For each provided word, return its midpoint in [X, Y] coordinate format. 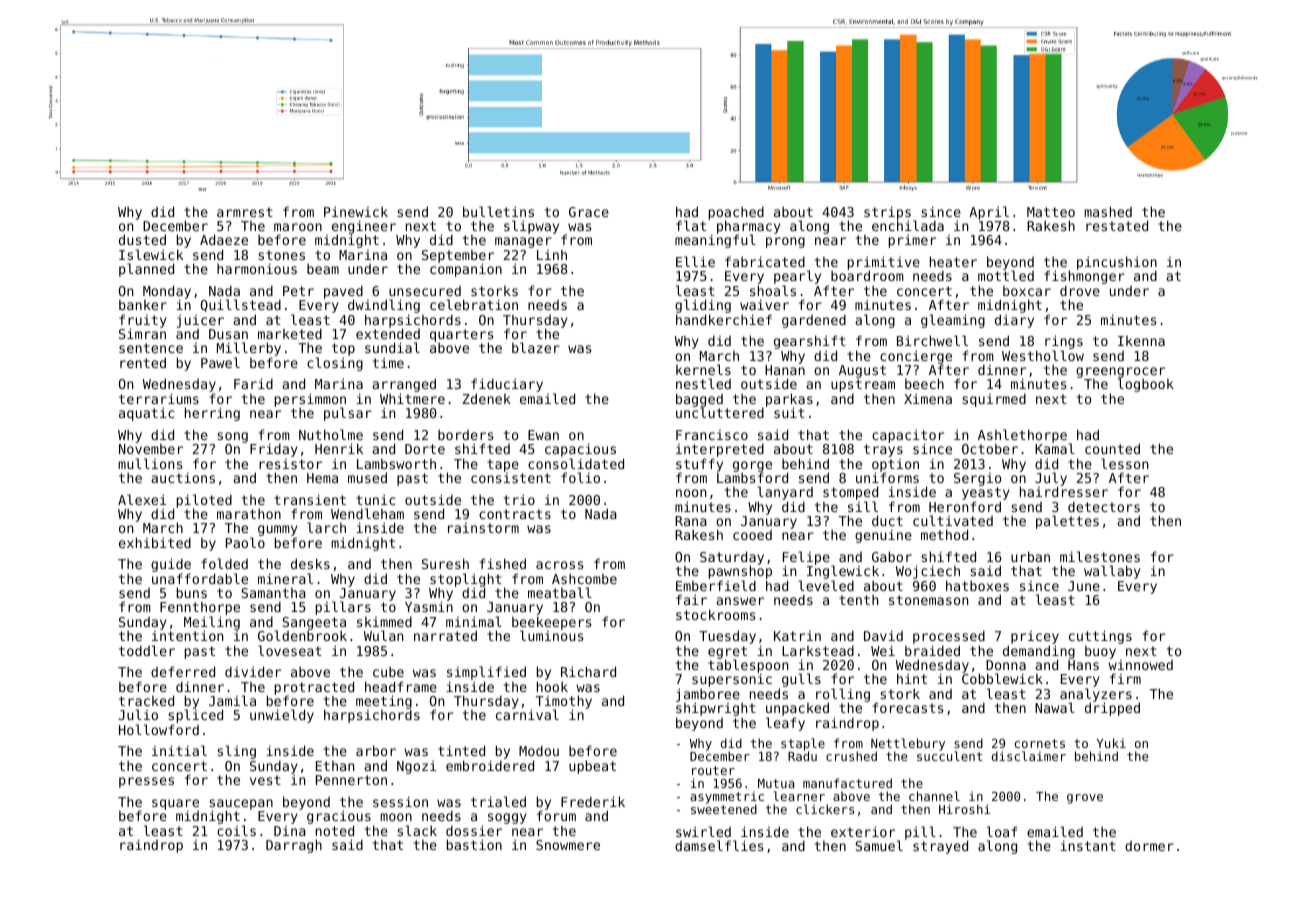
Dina [290, 831]
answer [740, 601]
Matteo [1051, 212]
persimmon [310, 400]
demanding [1039, 652]
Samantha [273, 593]
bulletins [498, 211]
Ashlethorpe [1022, 436]
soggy [507, 818]
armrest [245, 212]
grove [1085, 799]
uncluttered [720, 413]
